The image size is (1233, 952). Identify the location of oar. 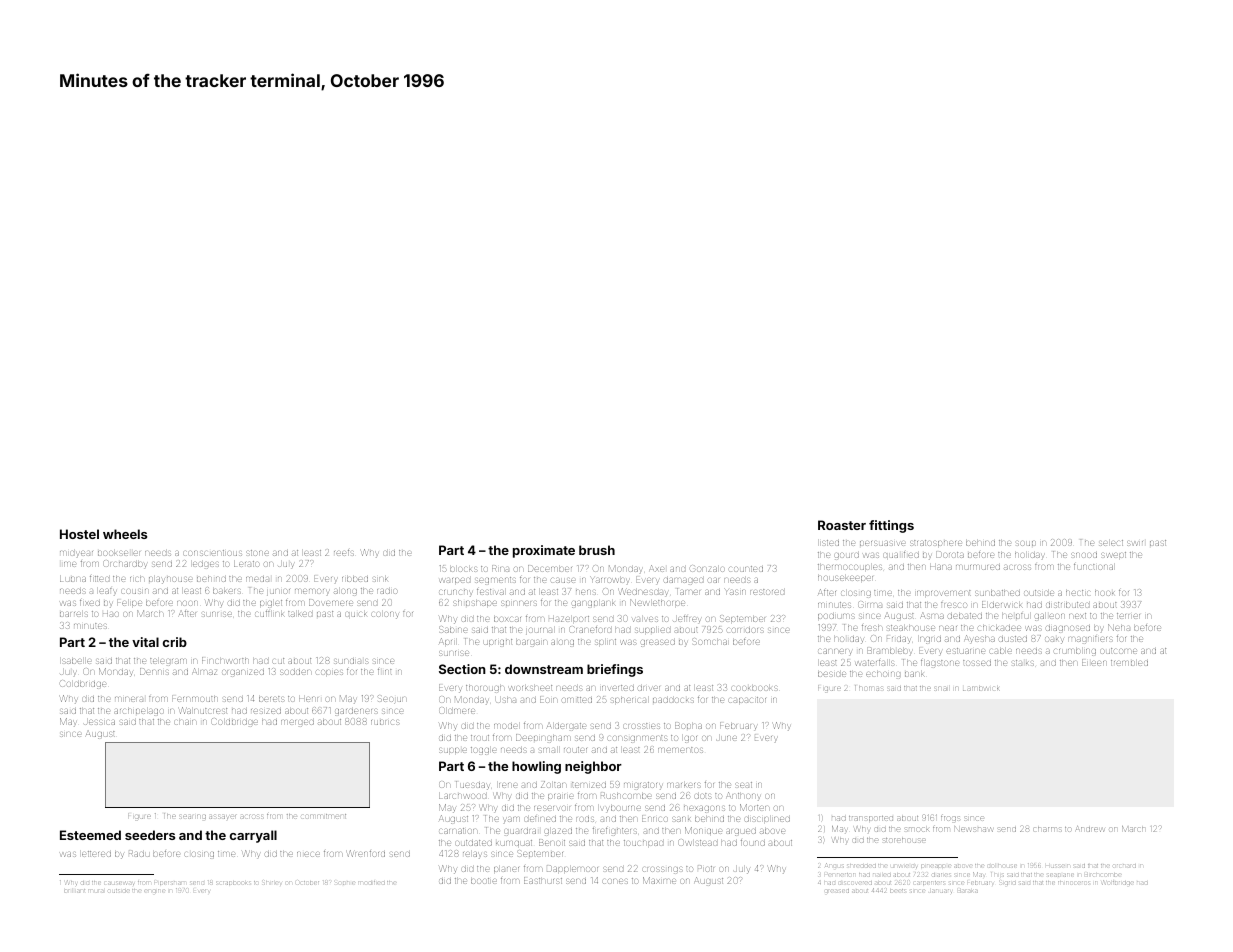
(713, 580).
